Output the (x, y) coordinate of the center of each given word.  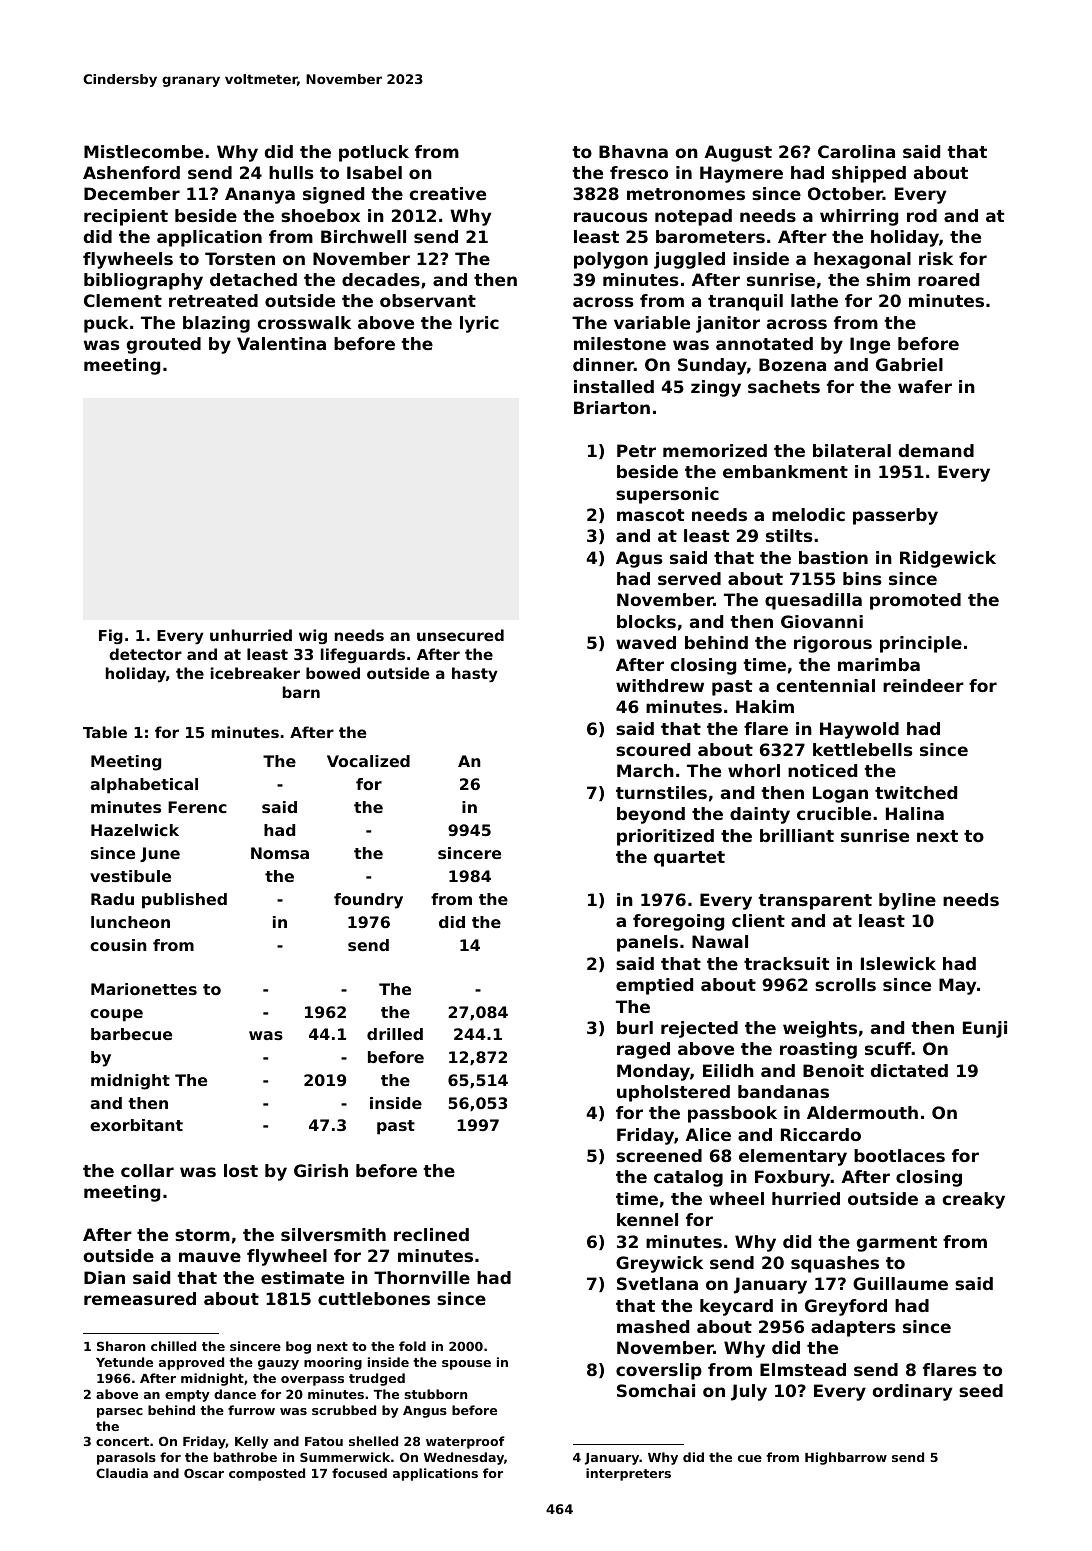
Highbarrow (846, 1458)
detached (253, 279)
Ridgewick (948, 559)
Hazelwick (135, 830)
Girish (321, 1170)
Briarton (612, 407)
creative (448, 193)
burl (635, 1027)
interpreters (628, 1474)
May (957, 986)
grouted (164, 345)
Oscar (204, 1473)
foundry (368, 901)
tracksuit (786, 963)
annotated (764, 343)
